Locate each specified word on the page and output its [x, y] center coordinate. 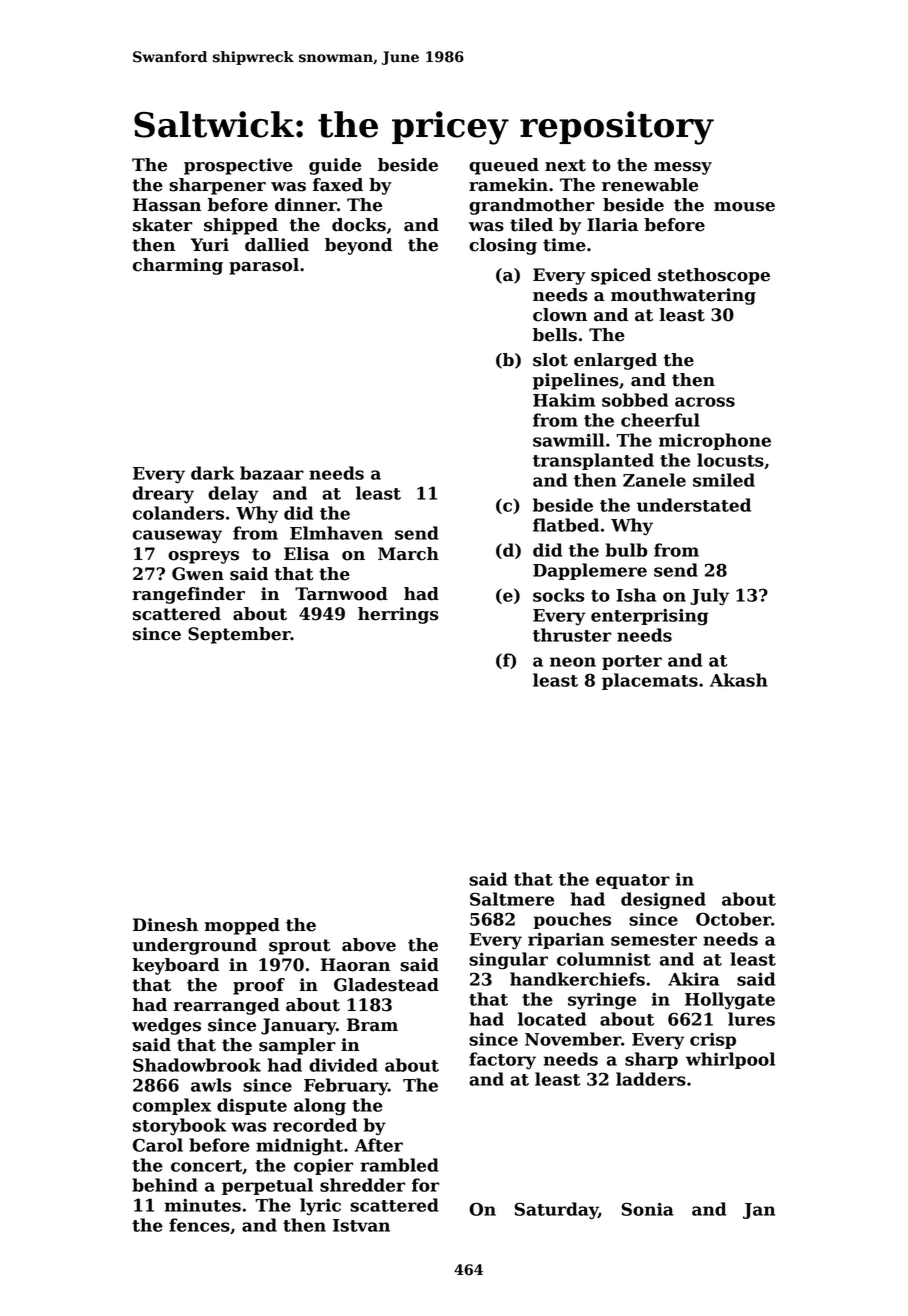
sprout [299, 947]
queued [504, 166]
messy [683, 168]
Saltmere [512, 899]
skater [162, 225]
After [379, 1145]
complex [172, 1106]
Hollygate [730, 1001]
